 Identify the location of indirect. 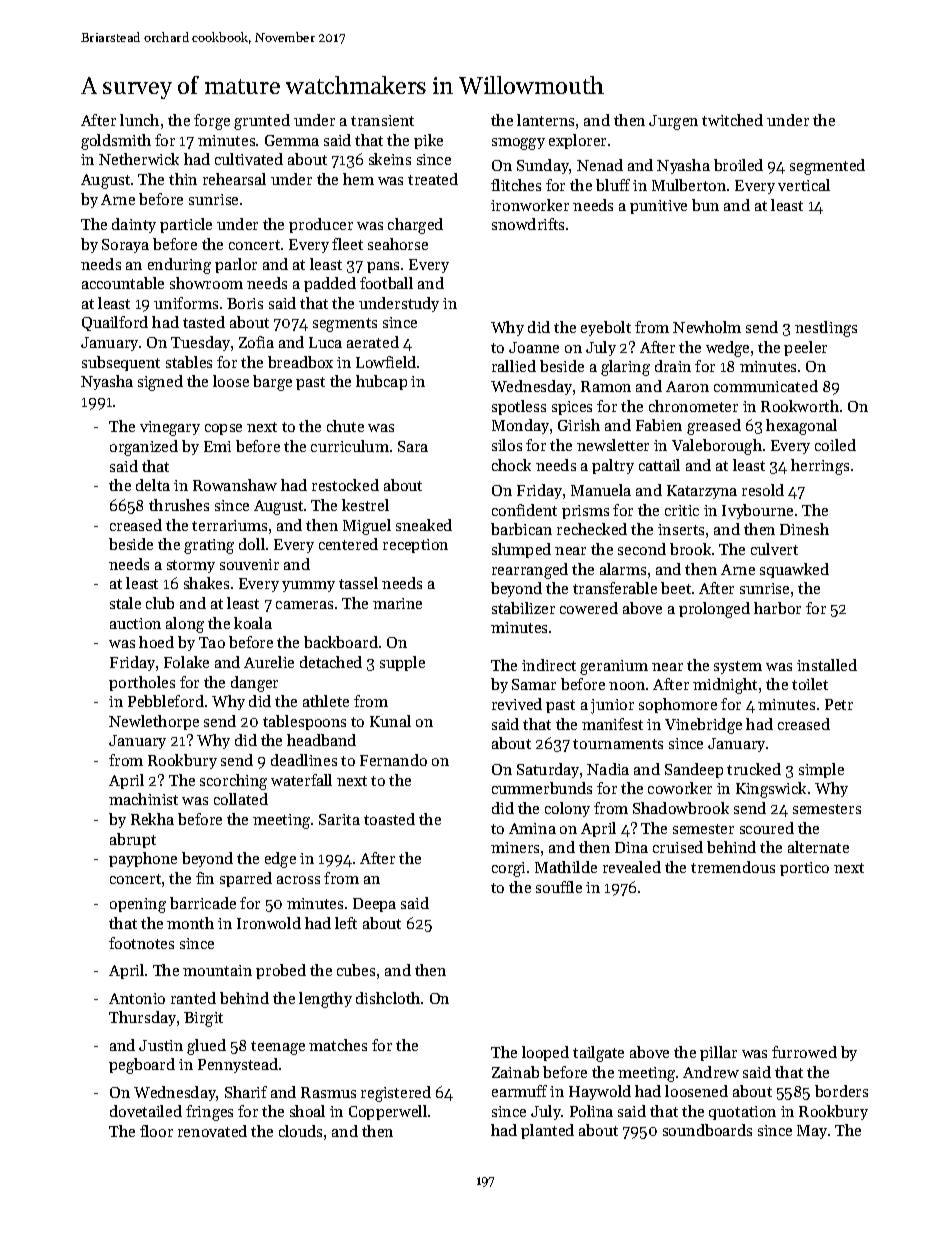
(549, 665).
